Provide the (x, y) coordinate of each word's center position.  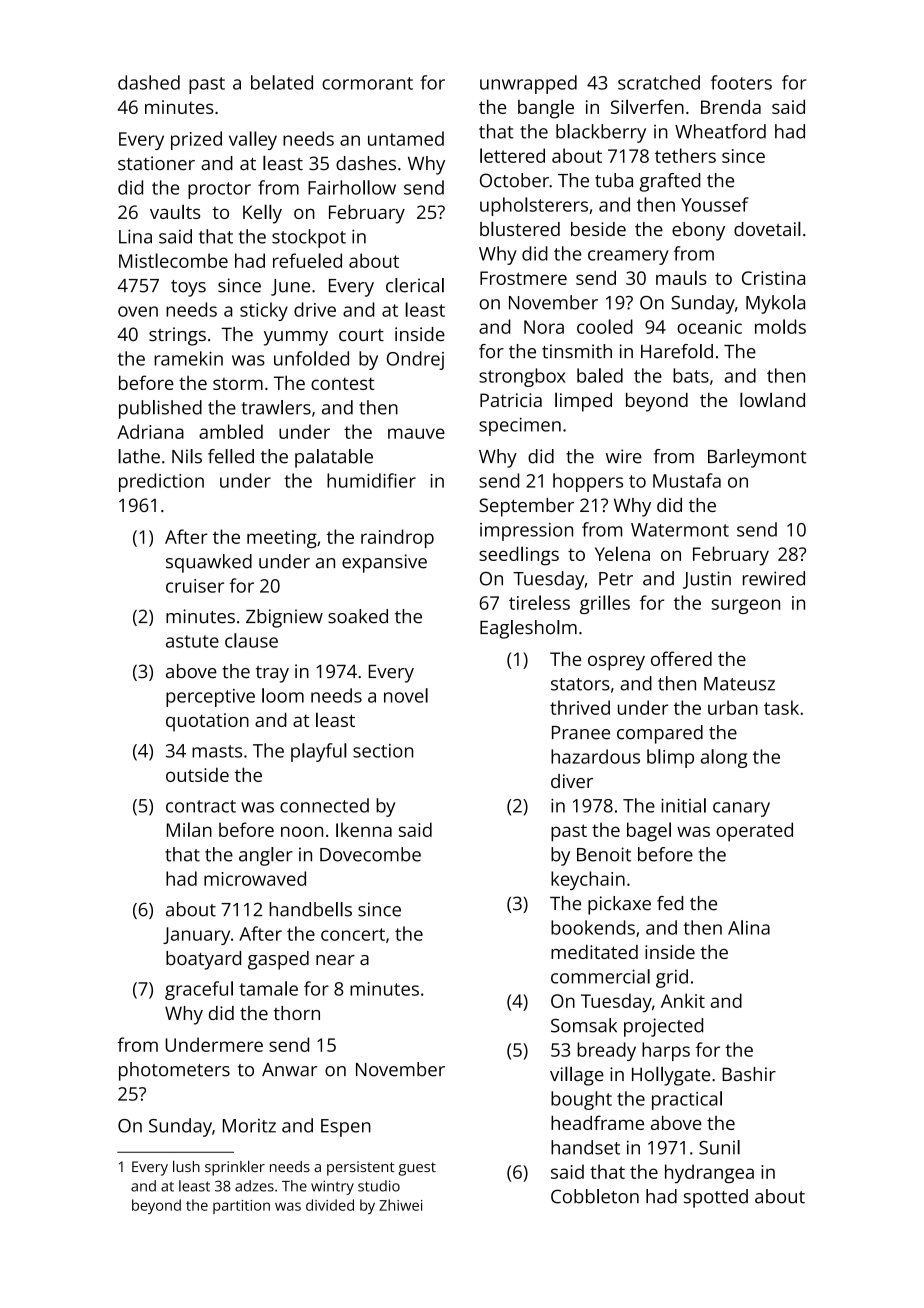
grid (672, 978)
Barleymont (757, 458)
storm (238, 384)
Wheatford (720, 131)
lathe (139, 456)
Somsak (584, 1025)
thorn (297, 1013)
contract (201, 806)
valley (253, 140)
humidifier (371, 480)
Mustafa (687, 480)
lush (186, 1166)
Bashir (749, 1074)
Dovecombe (370, 854)
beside (598, 229)
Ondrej (415, 360)
